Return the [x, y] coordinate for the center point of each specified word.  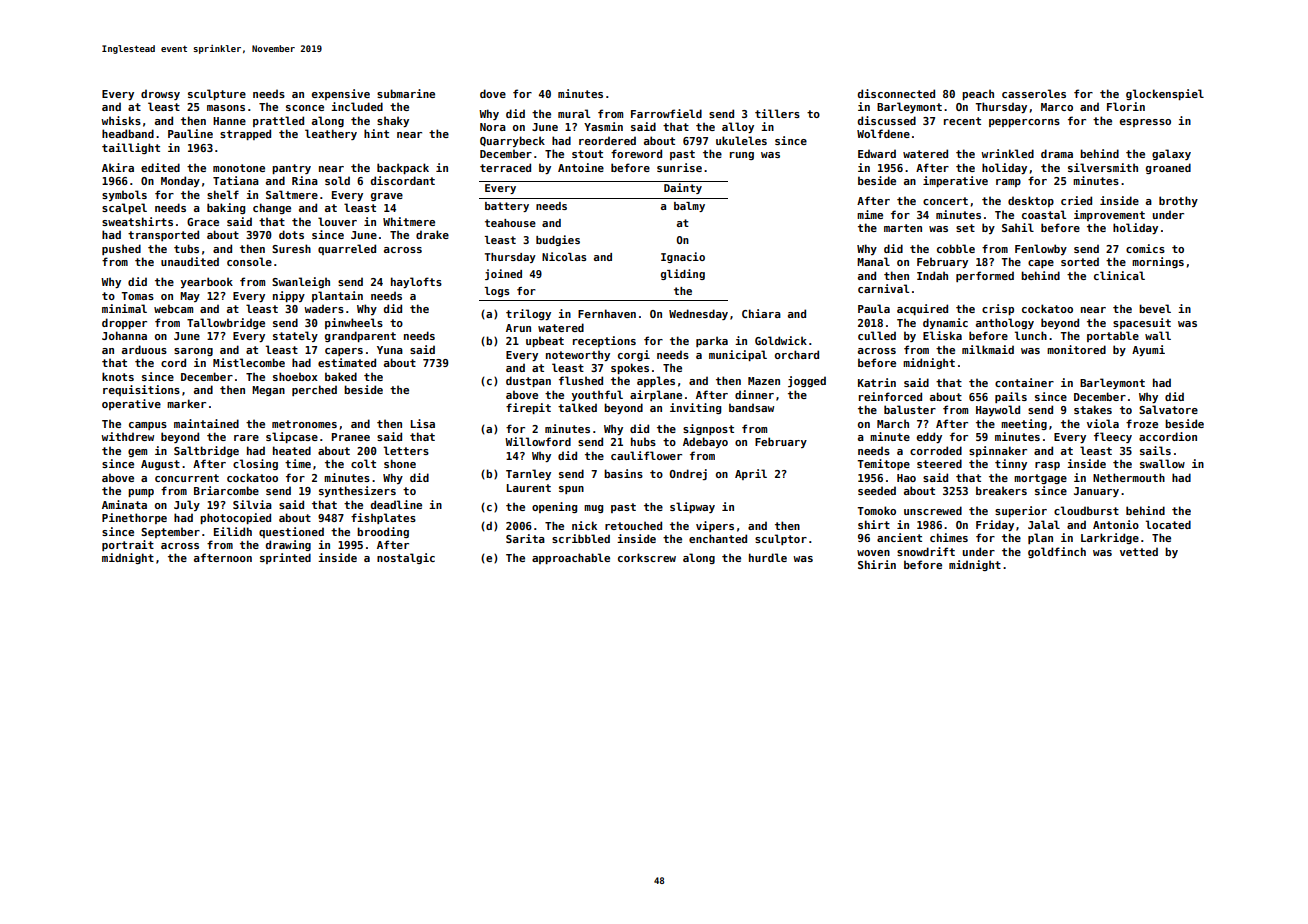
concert [945, 201]
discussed [887, 120]
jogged [807, 381]
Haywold [998, 410]
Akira [118, 167]
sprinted [285, 558]
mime [870, 214]
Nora [493, 127]
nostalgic [406, 558]
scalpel [124, 208]
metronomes [304, 424]
